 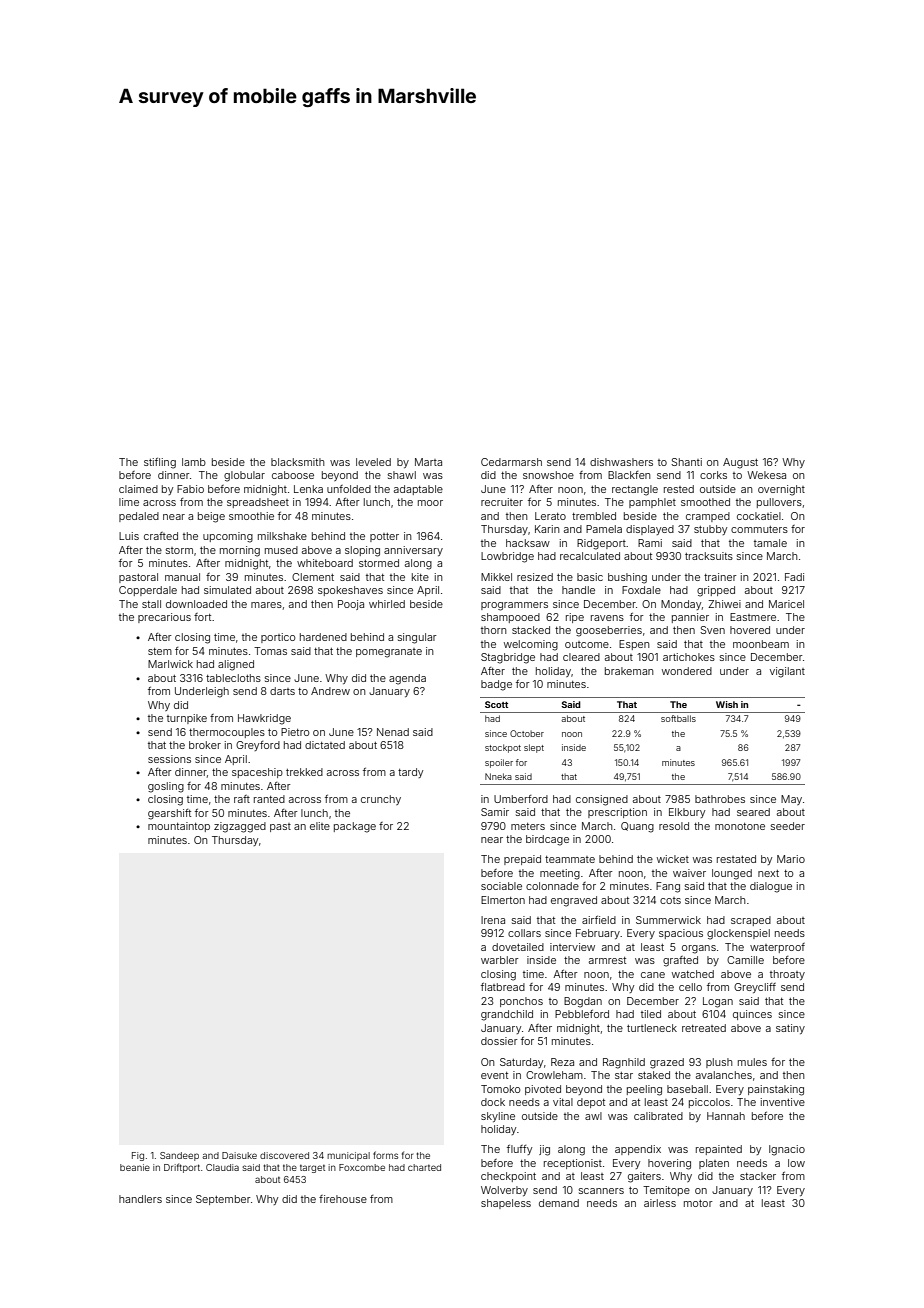 What do you see at coordinates (736, 859) in the screenshot?
I see `restated` at bounding box center [736, 859].
